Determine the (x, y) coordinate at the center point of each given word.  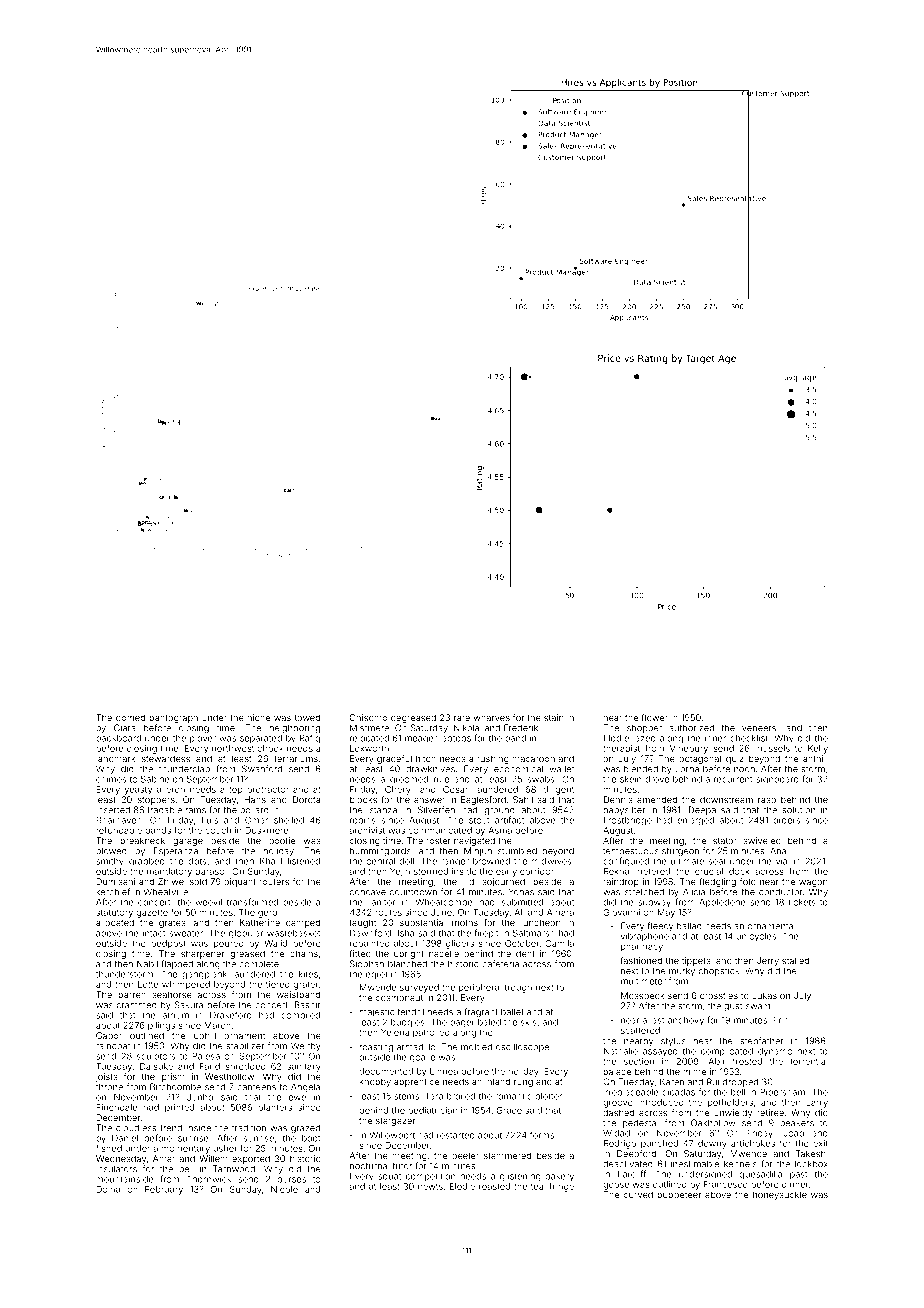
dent (525, 953)
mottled (476, 1047)
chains (304, 953)
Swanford (262, 769)
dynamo (775, 1052)
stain (553, 717)
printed (179, 1108)
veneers (759, 729)
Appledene (722, 903)
